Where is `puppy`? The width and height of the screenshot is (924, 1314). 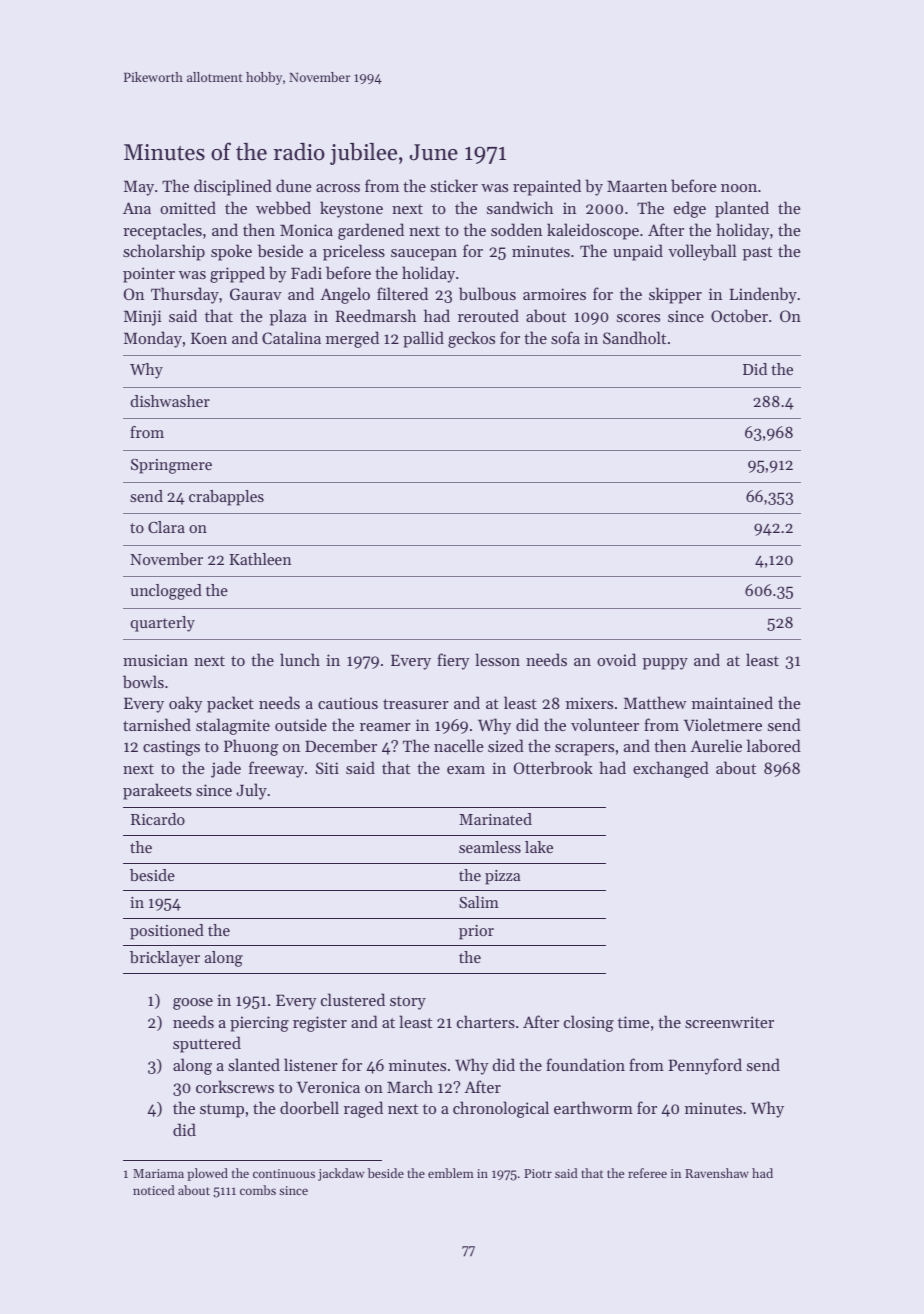
puppy is located at coordinates (665, 664).
